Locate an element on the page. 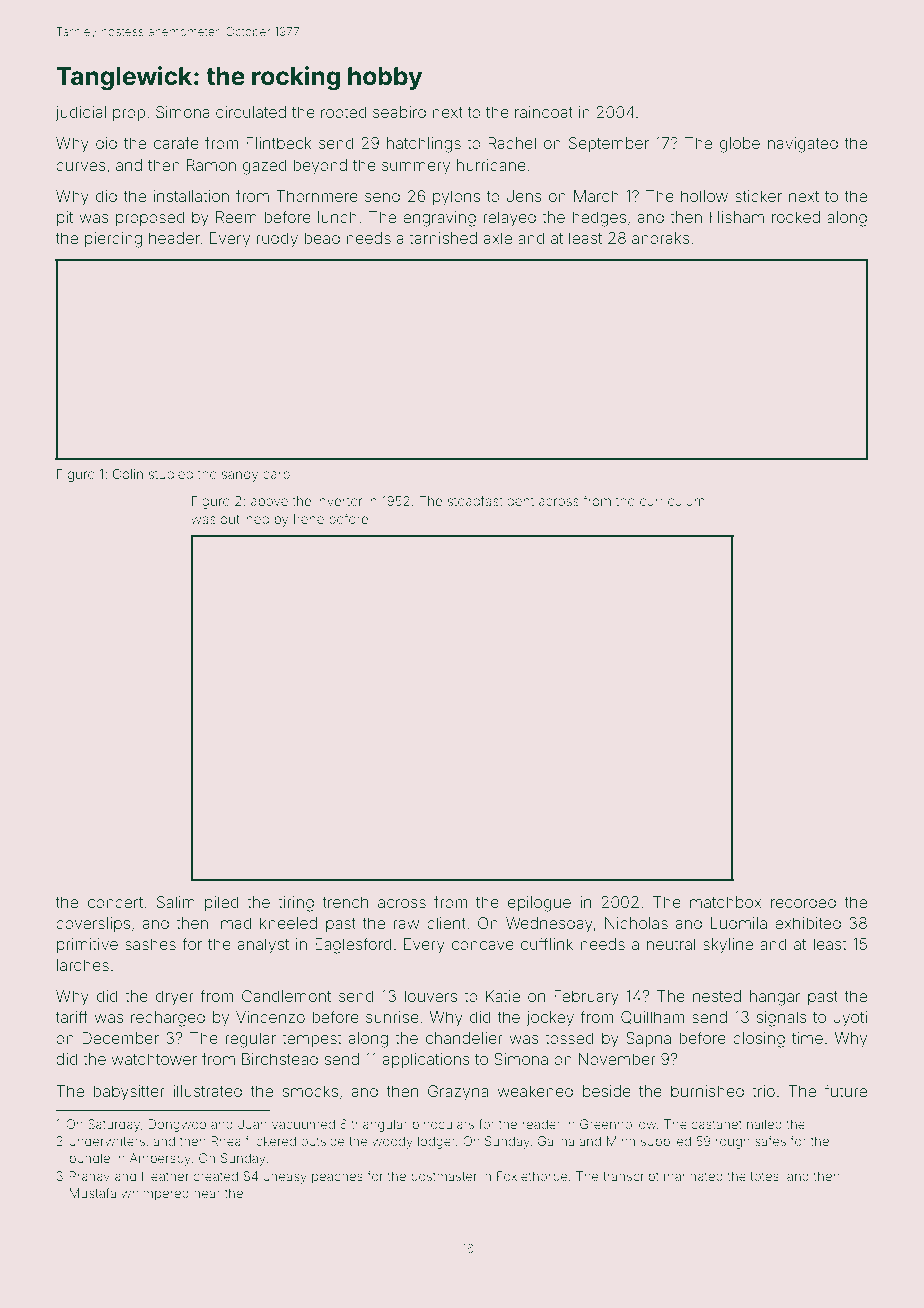  seabird is located at coordinates (399, 112).
